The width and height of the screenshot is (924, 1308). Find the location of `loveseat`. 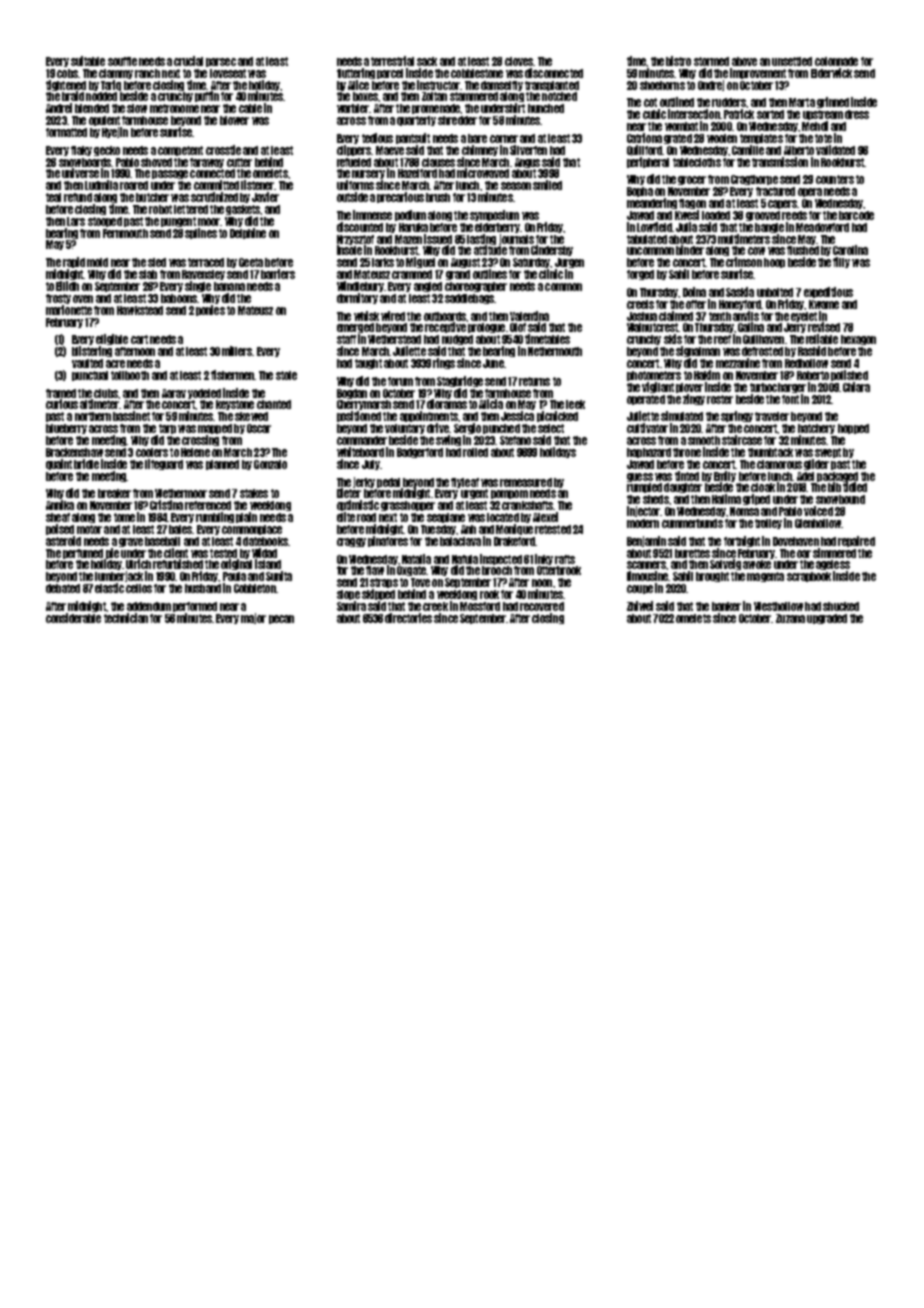

loveseat is located at coordinates (228, 73).
